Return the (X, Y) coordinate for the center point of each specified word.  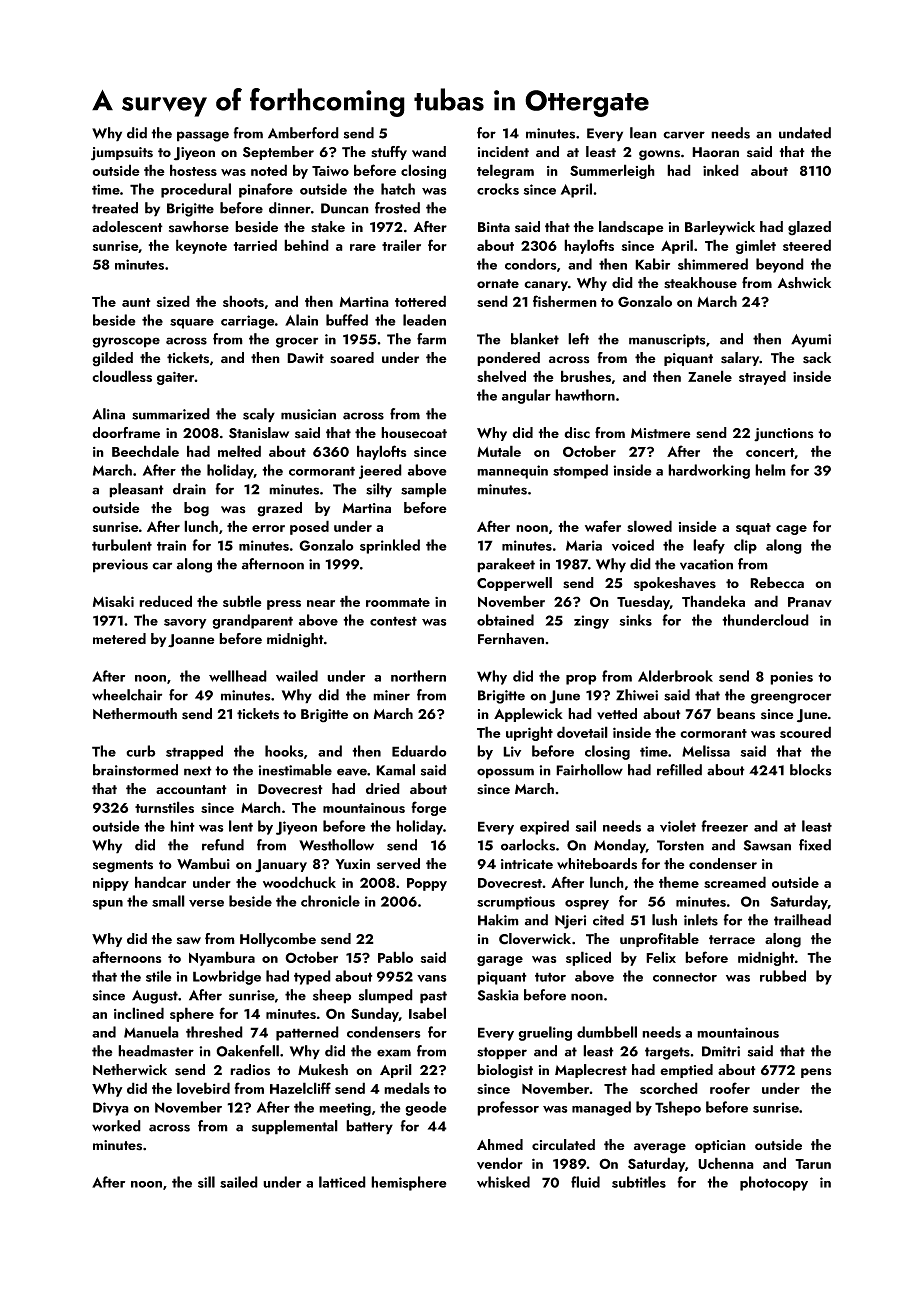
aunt (136, 302)
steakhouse (700, 283)
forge (429, 808)
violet (678, 826)
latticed (342, 1182)
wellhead (238, 676)
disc (577, 433)
